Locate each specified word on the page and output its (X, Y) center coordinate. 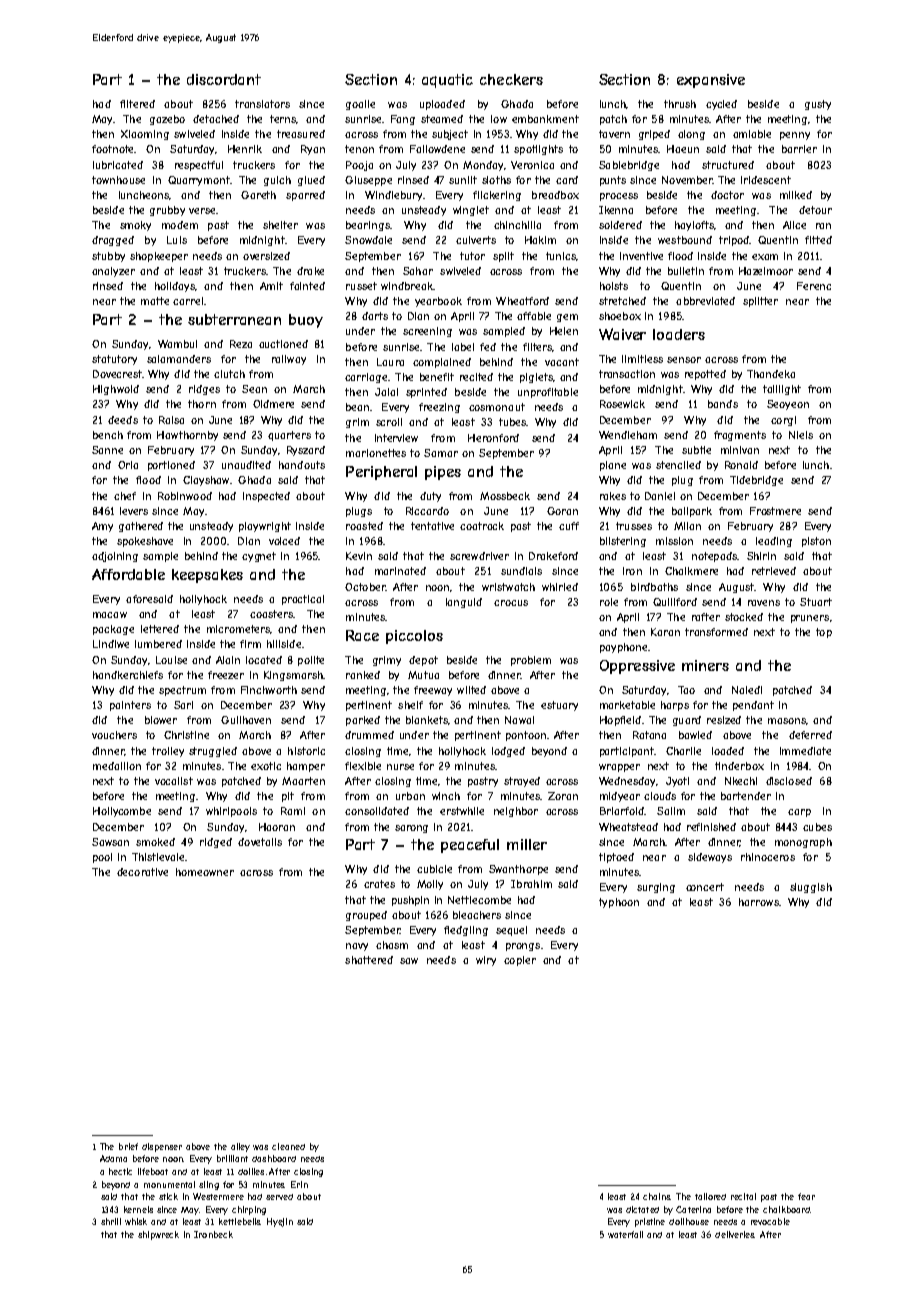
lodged (508, 752)
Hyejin (280, 1222)
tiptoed (616, 858)
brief (128, 1146)
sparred (305, 196)
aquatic (447, 81)
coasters (271, 614)
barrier (799, 149)
